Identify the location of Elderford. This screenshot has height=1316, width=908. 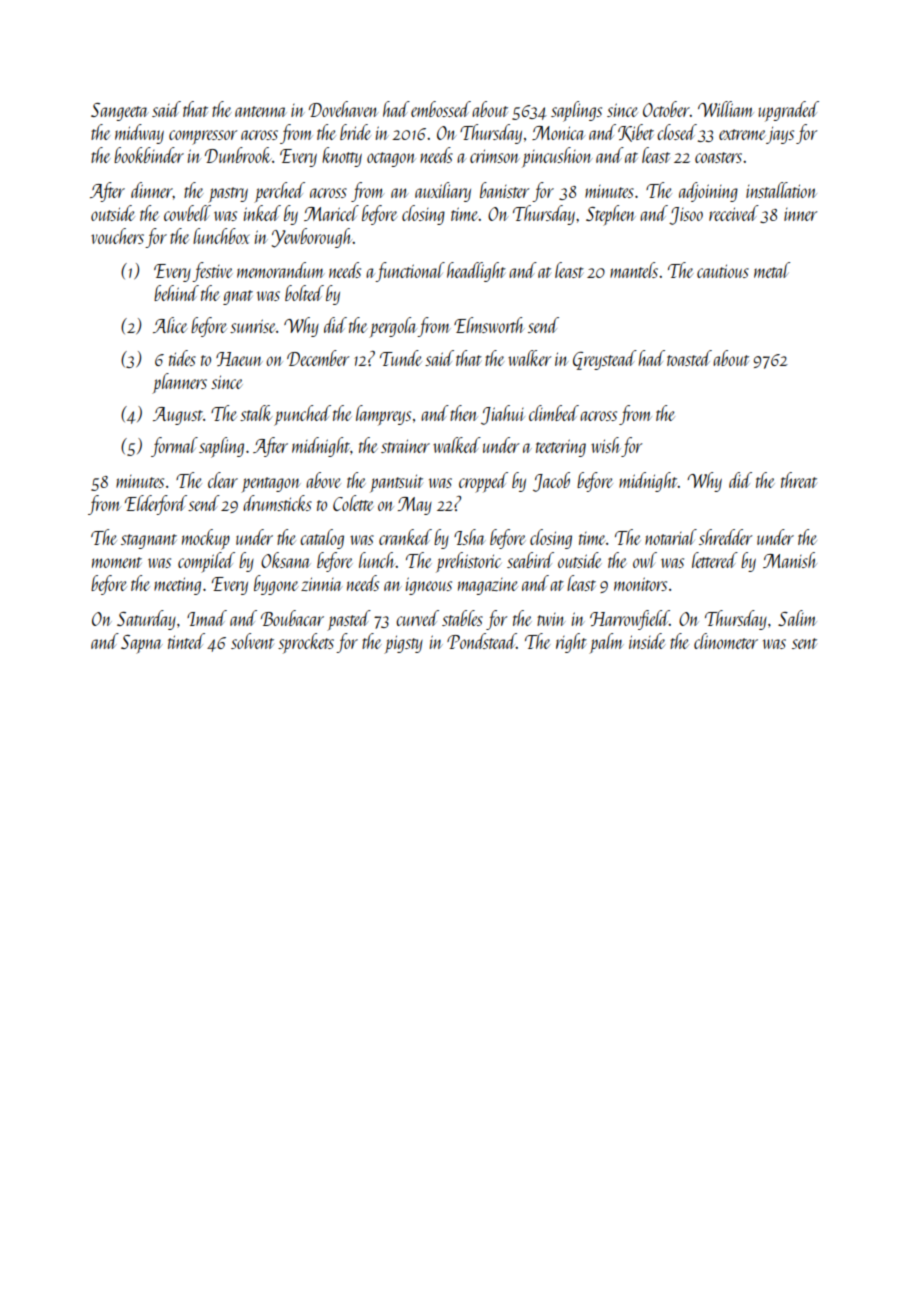
(156, 505).
